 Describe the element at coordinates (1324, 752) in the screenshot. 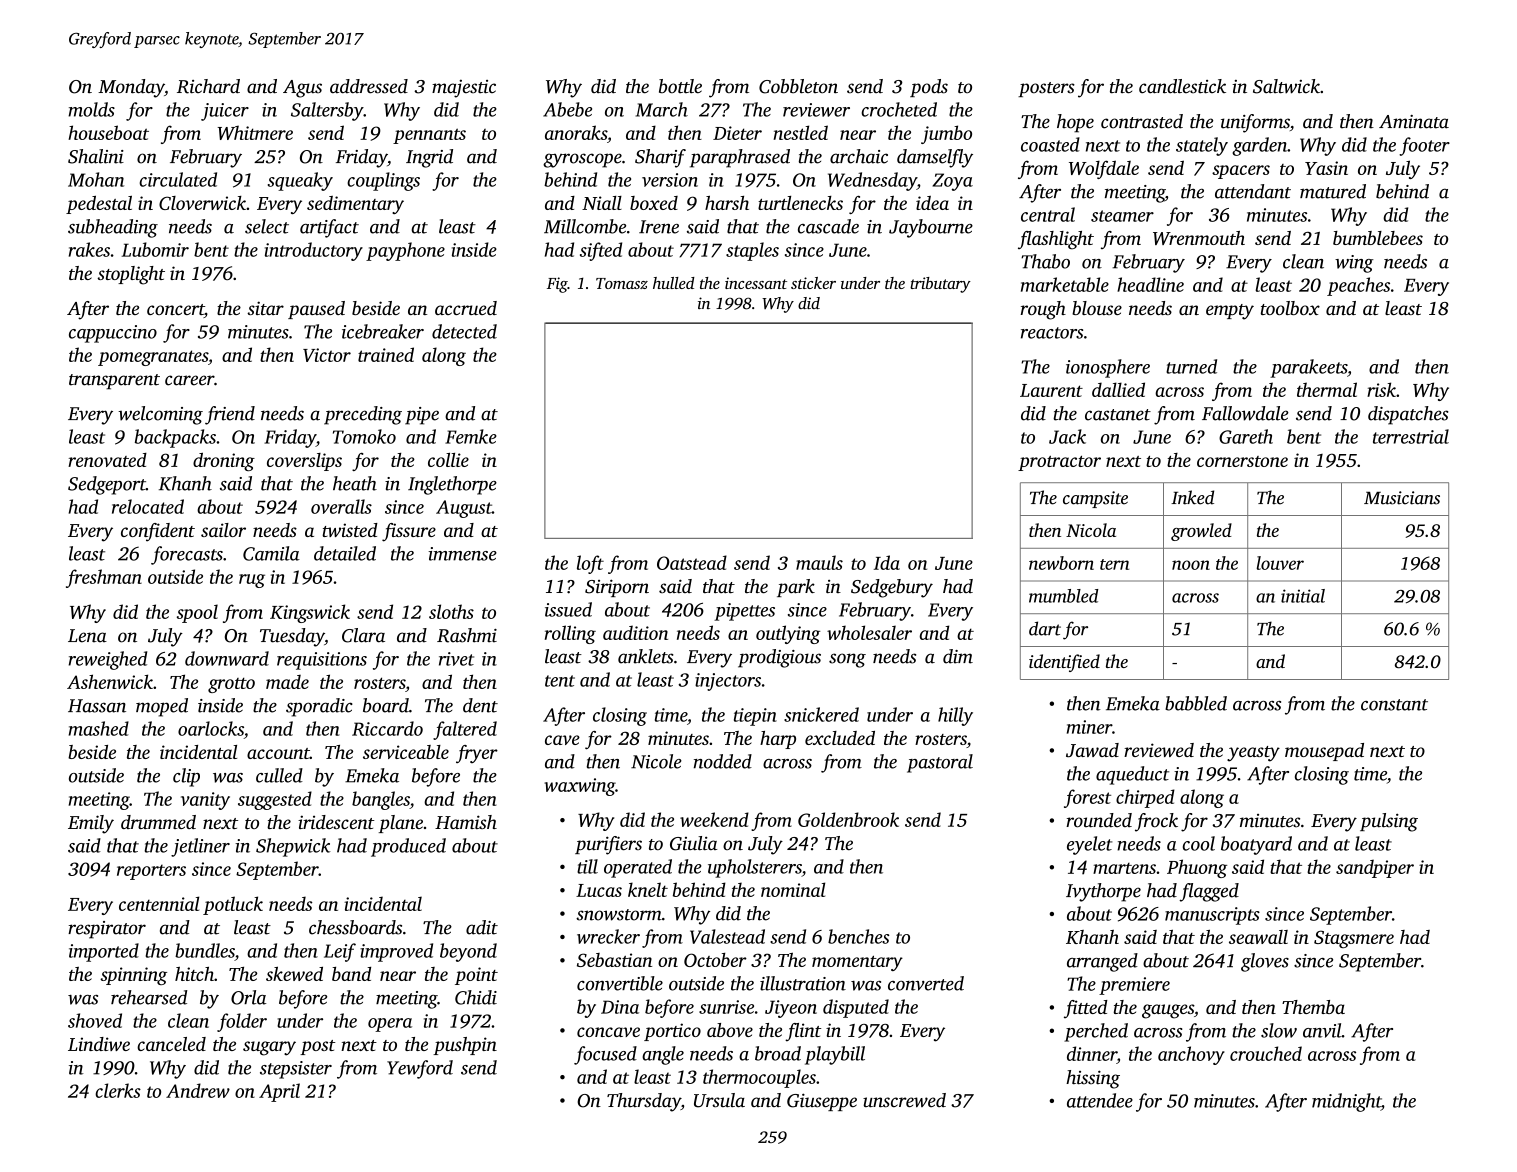

I see `mousepad` at that location.
